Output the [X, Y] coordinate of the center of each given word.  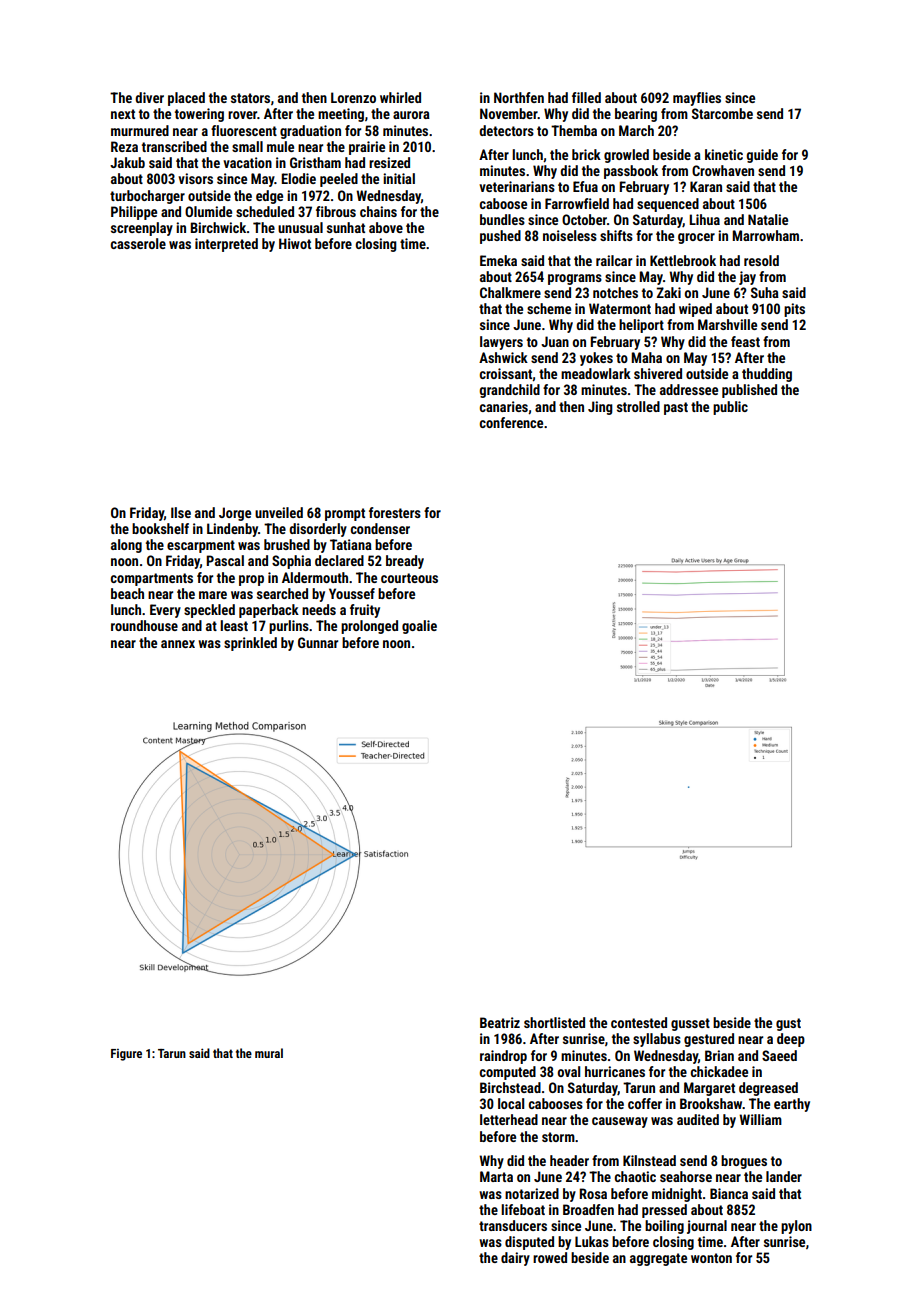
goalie [419, 627]
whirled [400, 97]
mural [269, 1053]
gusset [690, 1024]
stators [250, 98]
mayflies [697, 99]
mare [213, 595]
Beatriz [500, 1022]
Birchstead [510, 1087]
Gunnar [318, 642]
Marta [496, 1176]
